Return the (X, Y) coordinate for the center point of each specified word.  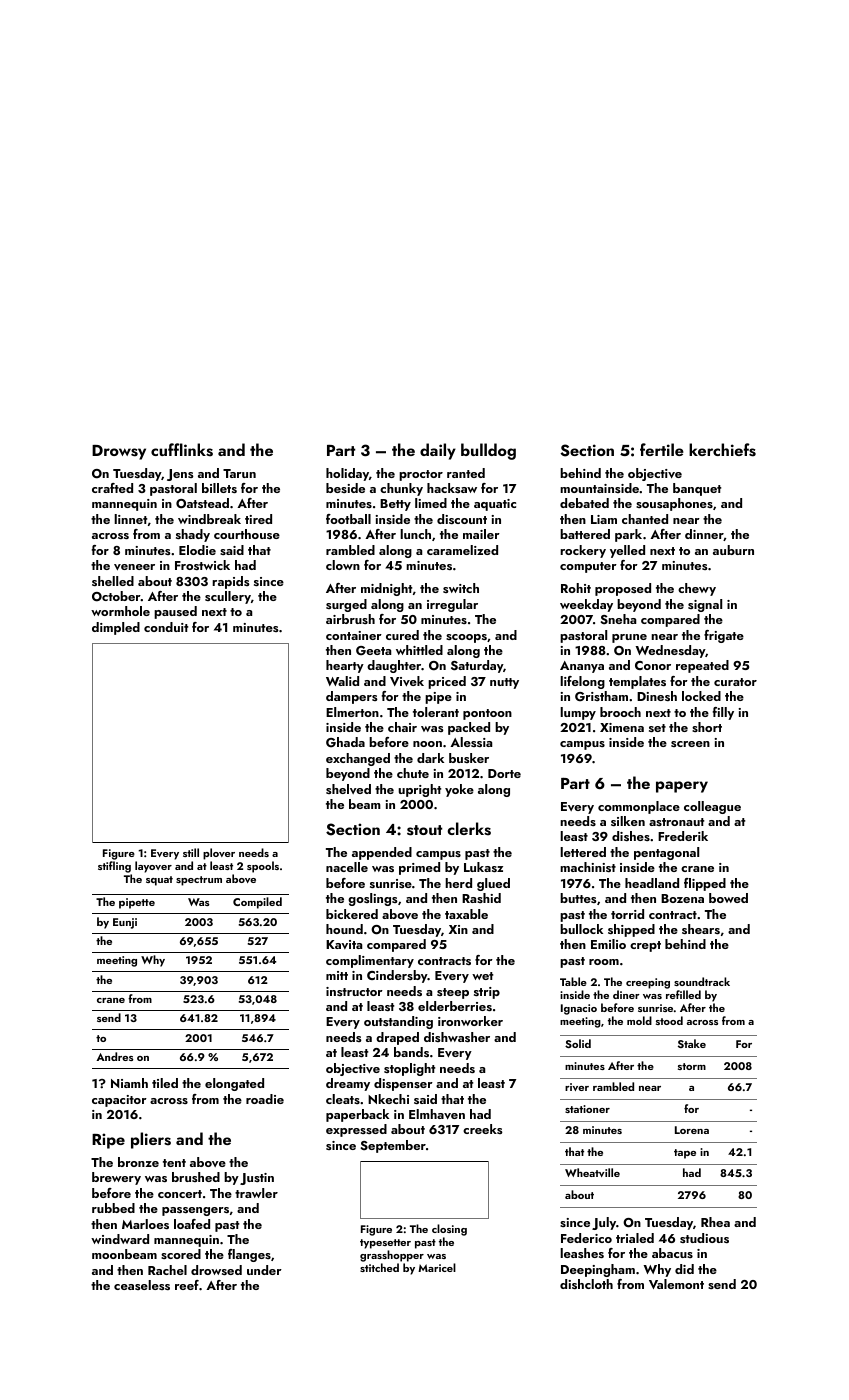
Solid (578, 1043)
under (264, 1270)
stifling (114, 867)
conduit (166, 627)
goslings (373, 899)
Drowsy (119, 452)
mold (639, 1020)
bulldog (488, 451)
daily (438, 451)
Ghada (345, 742)
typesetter (385, 1244)
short (707, 727)
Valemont (676, 1284)
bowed (728, 898)
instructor (354, 991)
